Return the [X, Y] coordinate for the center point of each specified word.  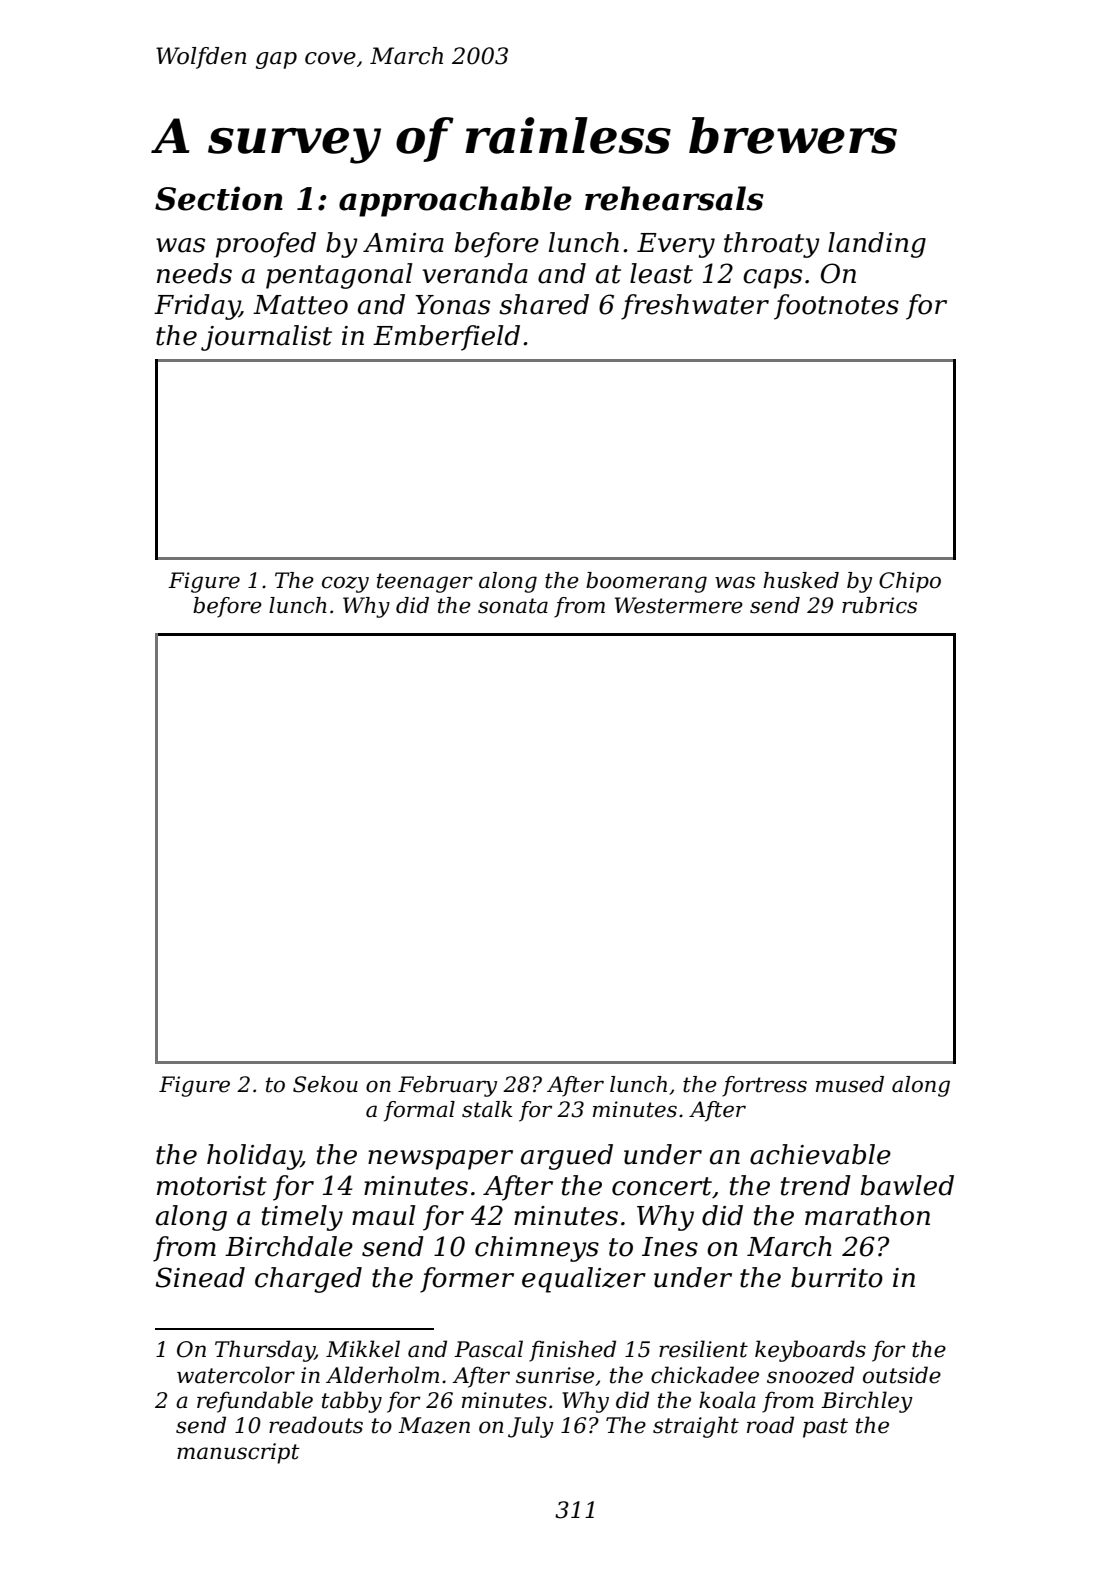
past [825, 1428]
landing [877, 245]
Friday [197, 307]
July [531, 1427]
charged [308, 1280]
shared [544, 304]
